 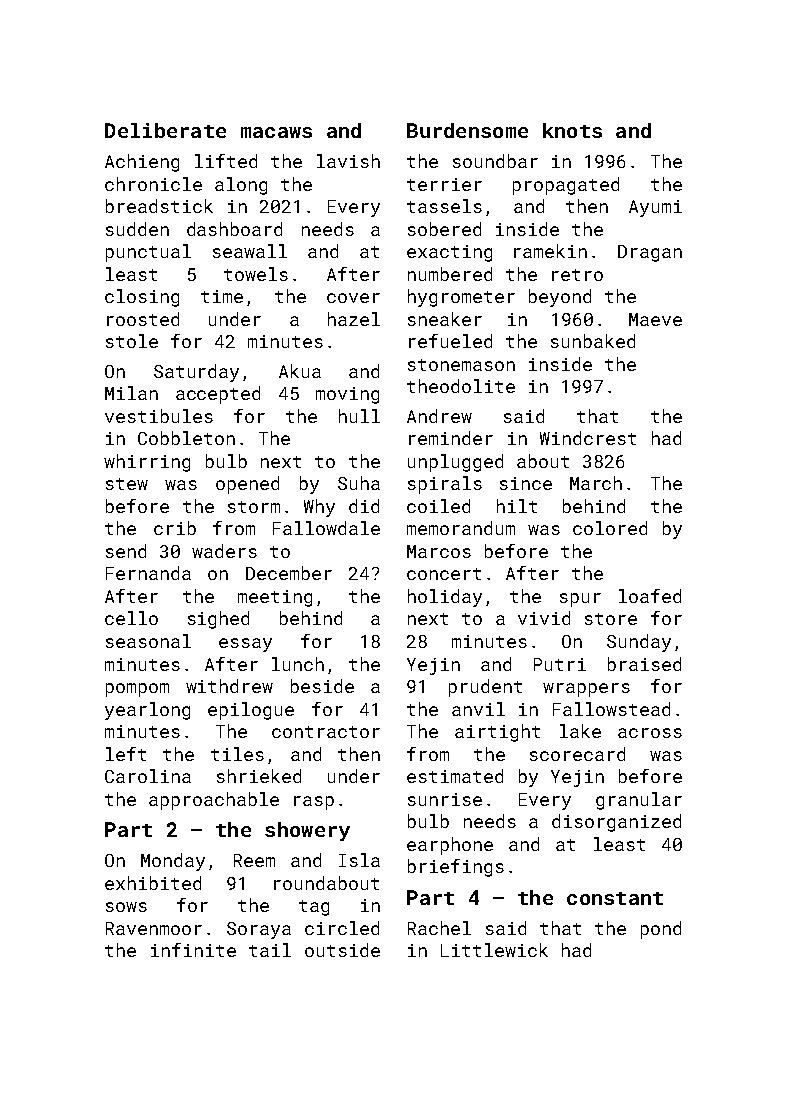 What do you see at coordinates (610, 528) in the screenshot?
I see `colored` at bounding box center [610, 528].
